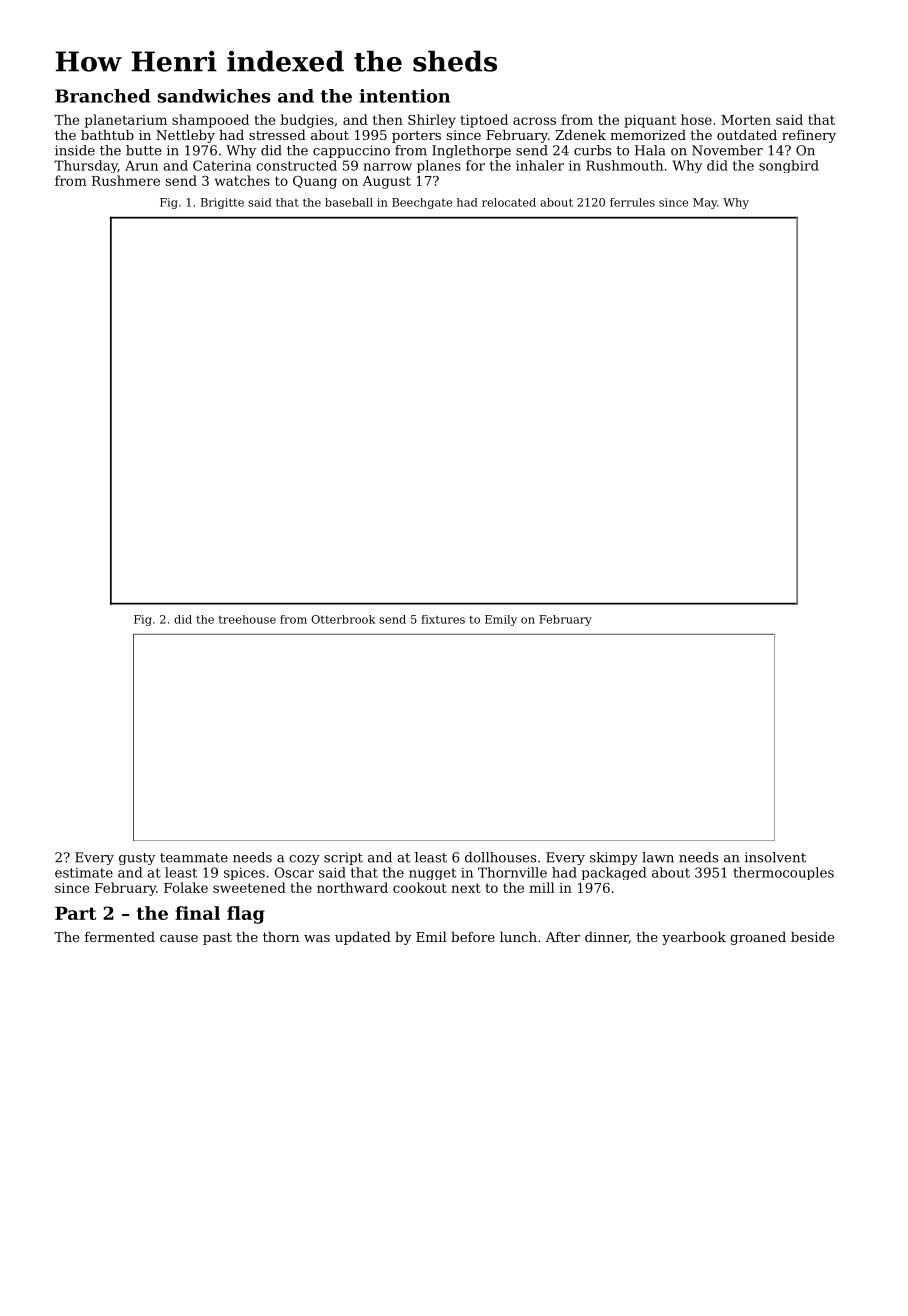  Describe the element at coordinates (214, 96) in the document. I see `sandwiches` at that location.
